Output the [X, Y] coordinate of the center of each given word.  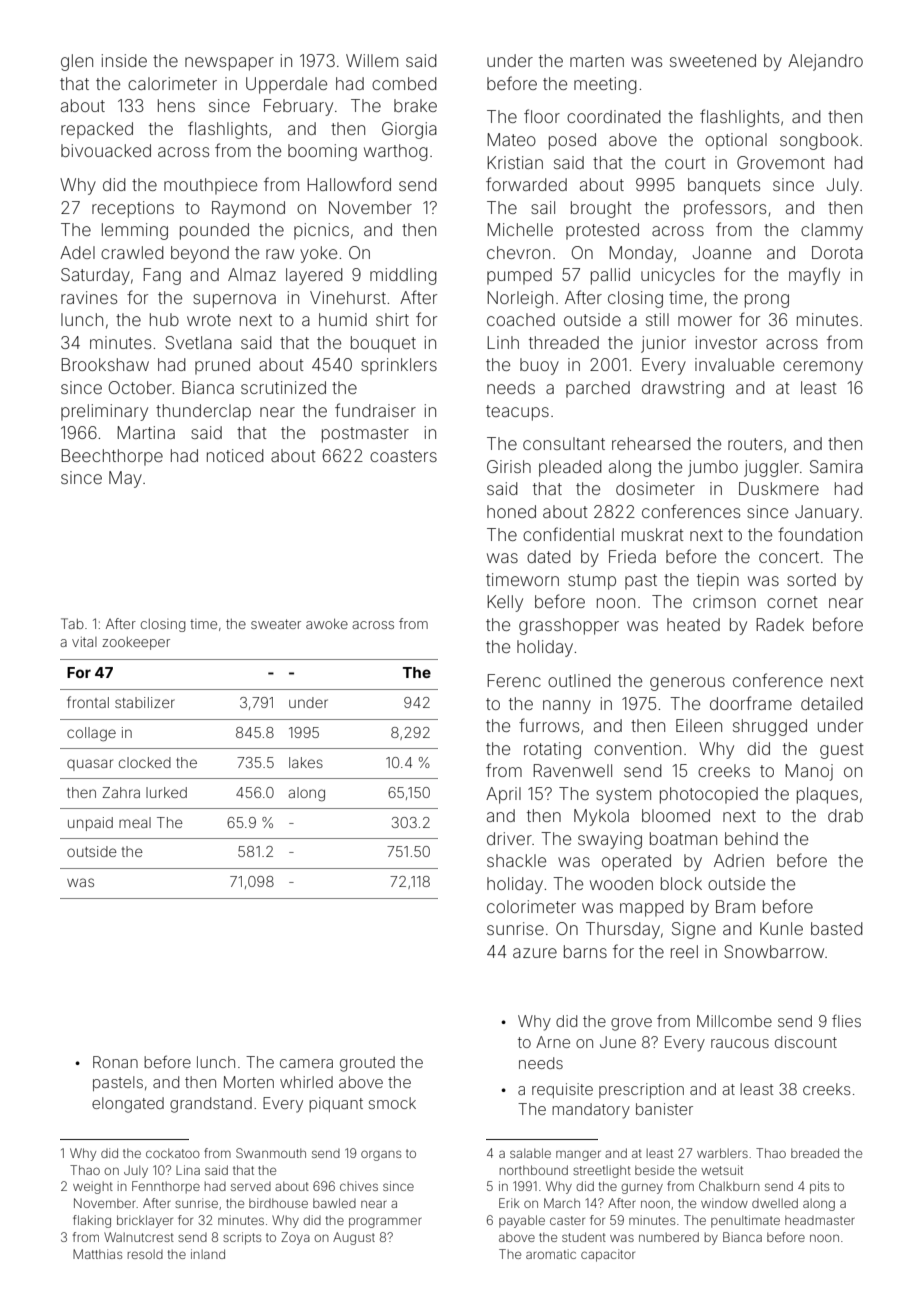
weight [93, 1187]
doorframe [751, 703]
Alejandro [825, 62]
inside [124, 60]
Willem [372, 60]
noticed [235, 455]
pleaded [570, 468]
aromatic [551, 1254]
